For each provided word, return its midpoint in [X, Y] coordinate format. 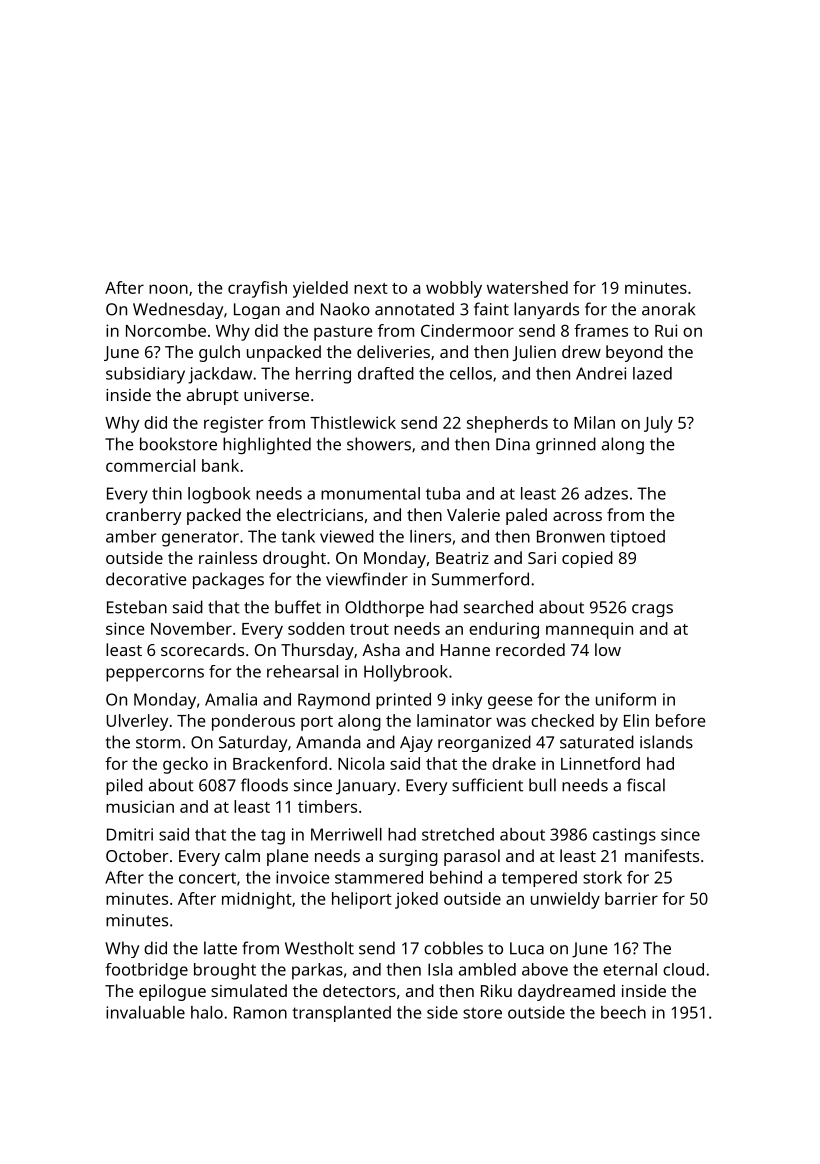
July [658, 424]
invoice [303, 877]
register [234, 424]
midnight [257, 900]
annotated [414, 309]
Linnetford [600, 763]
